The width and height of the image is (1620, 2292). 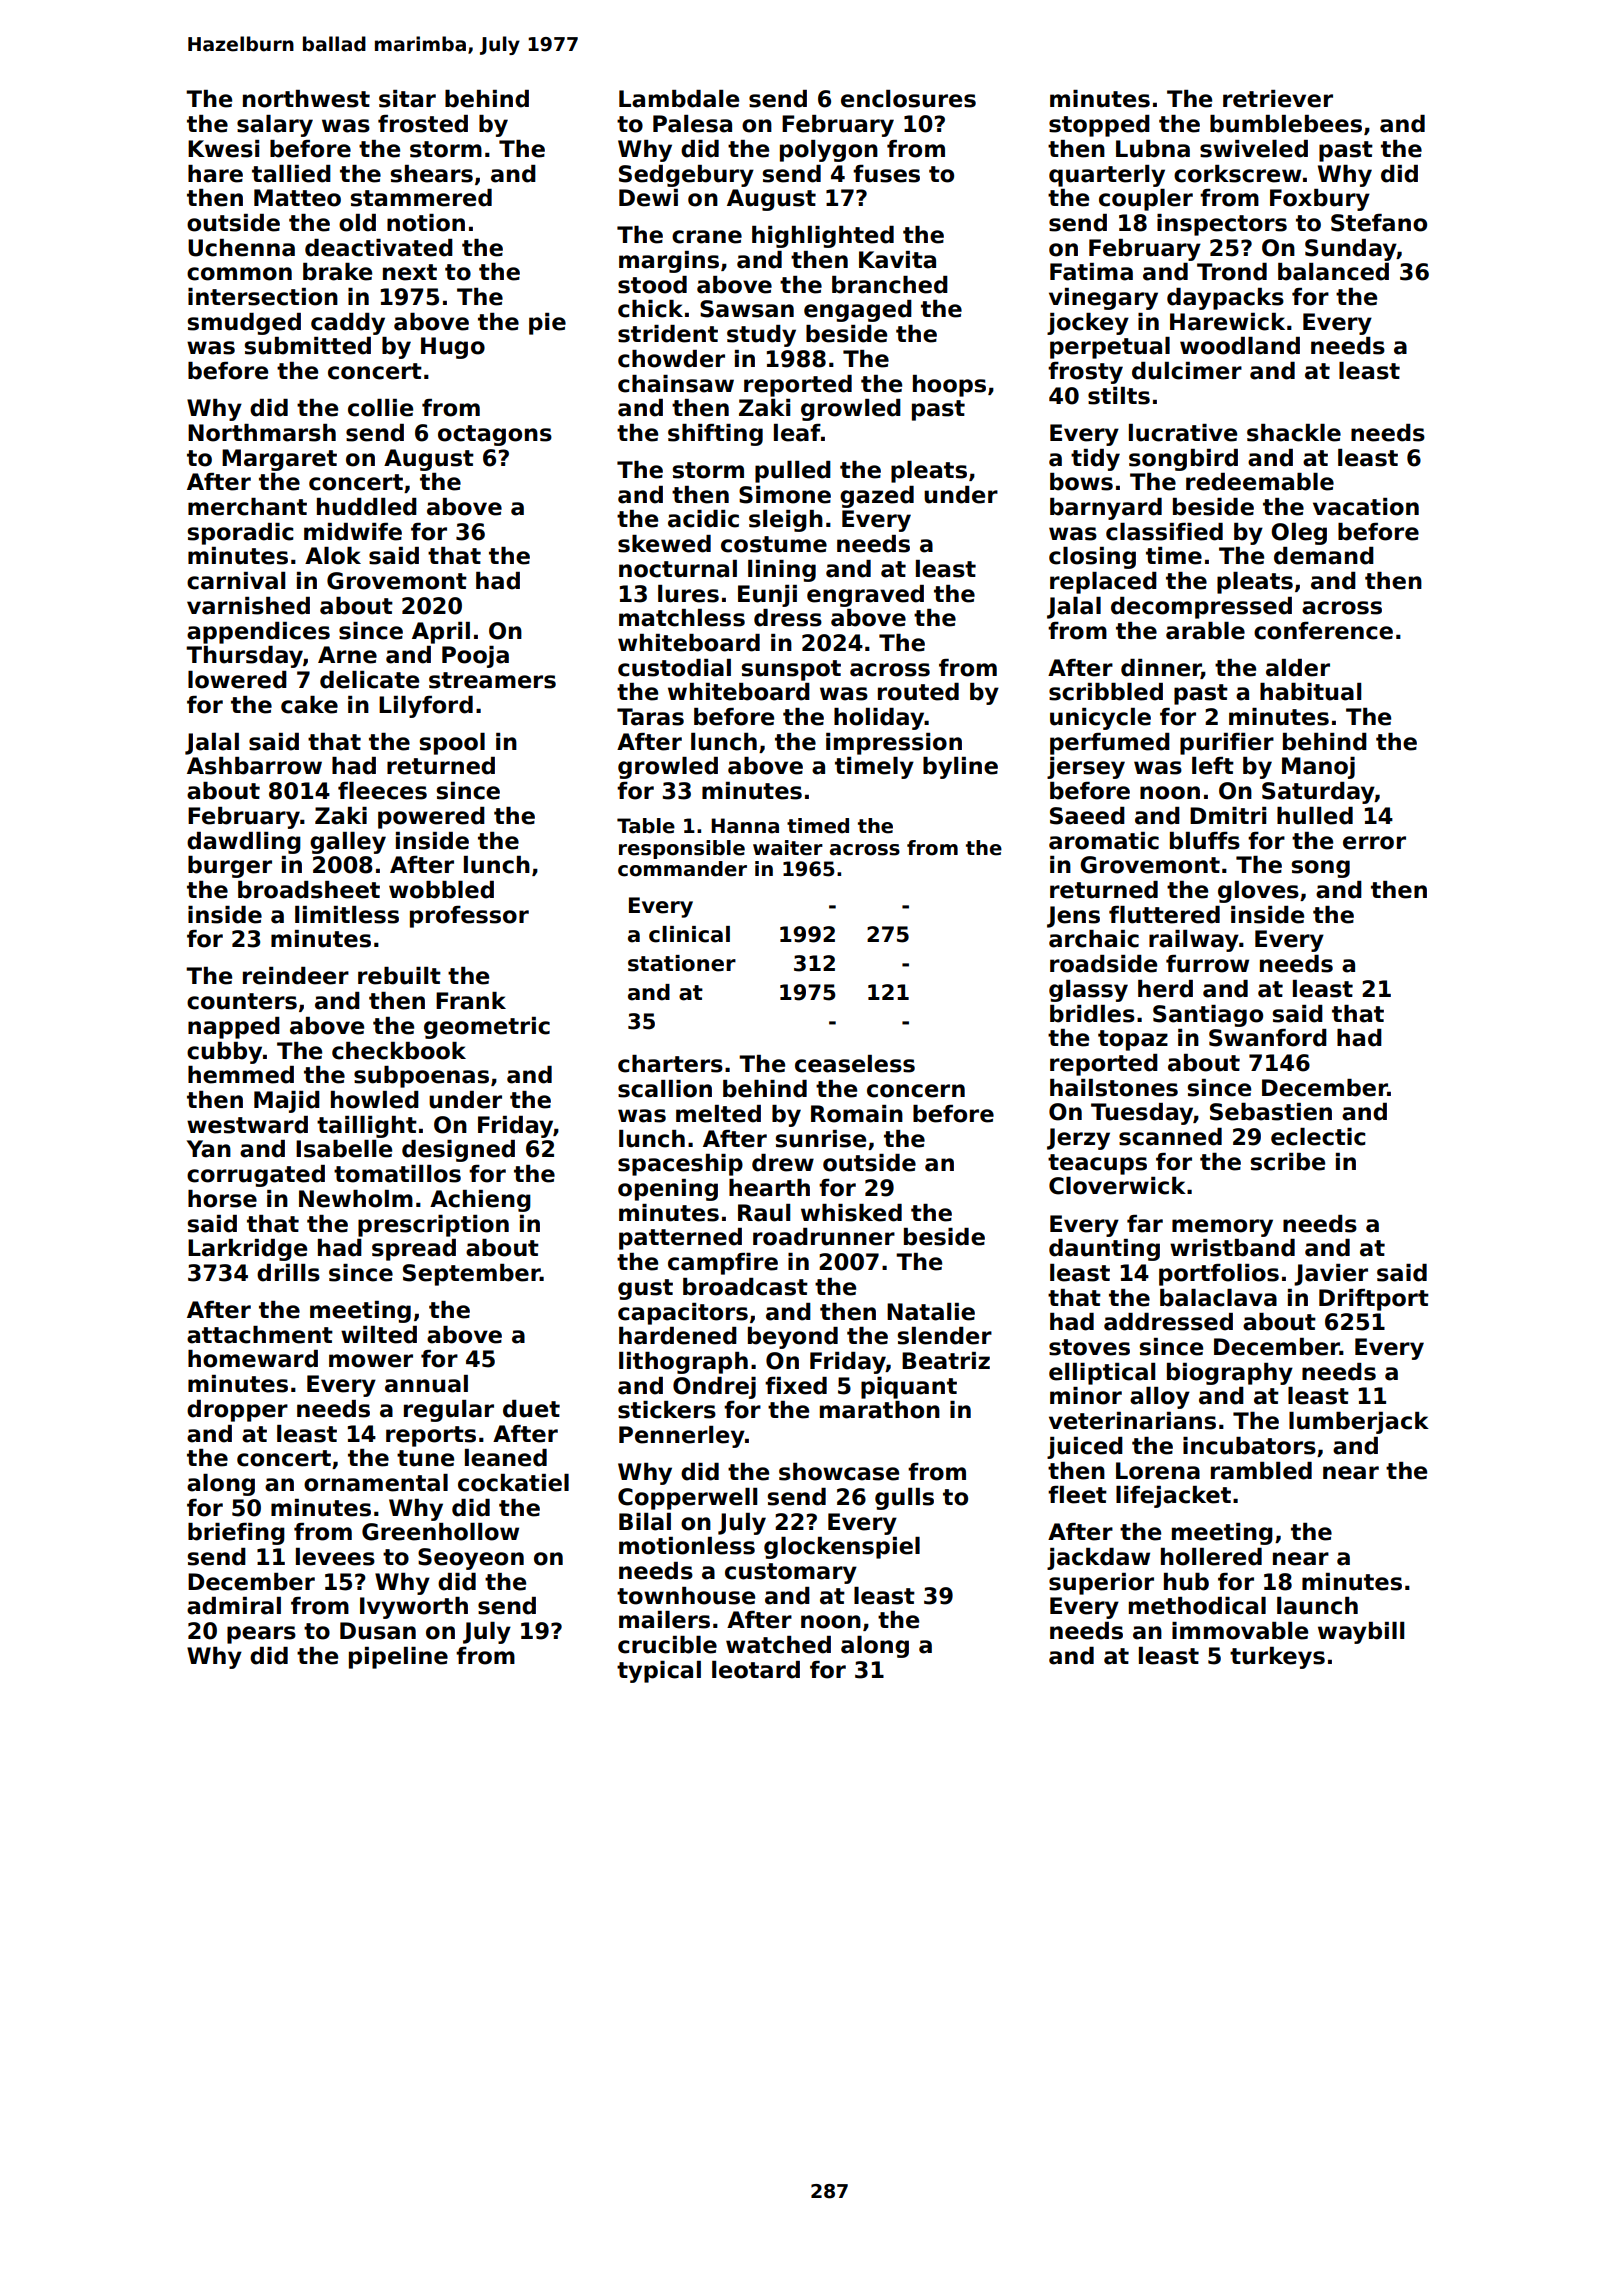 What do you see at coordinates (1331, 1275) in the image?
I see `Javier` at bounding box center [1331, 1275].
